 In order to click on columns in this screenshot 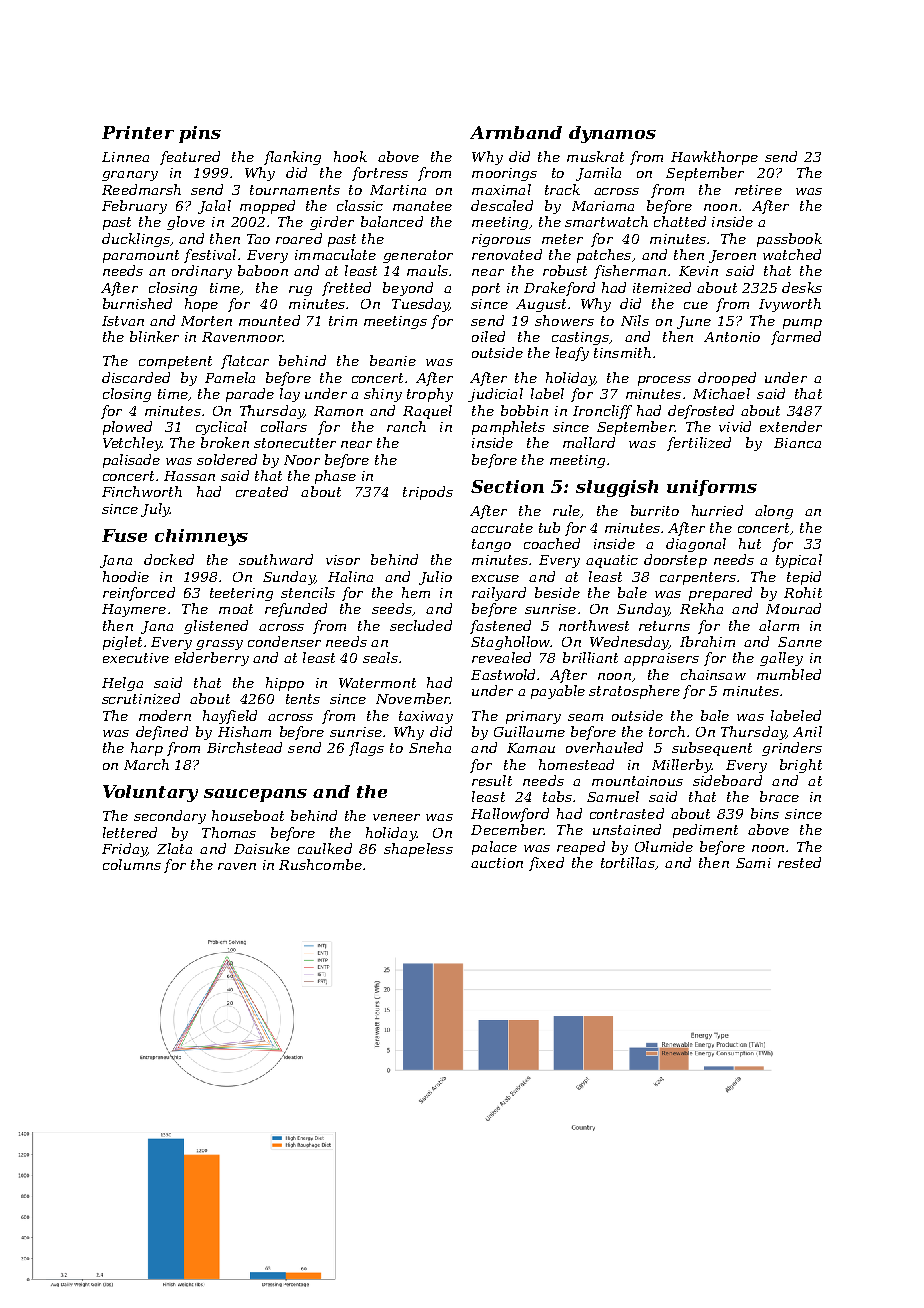, I will do `click(132, 864)`.
